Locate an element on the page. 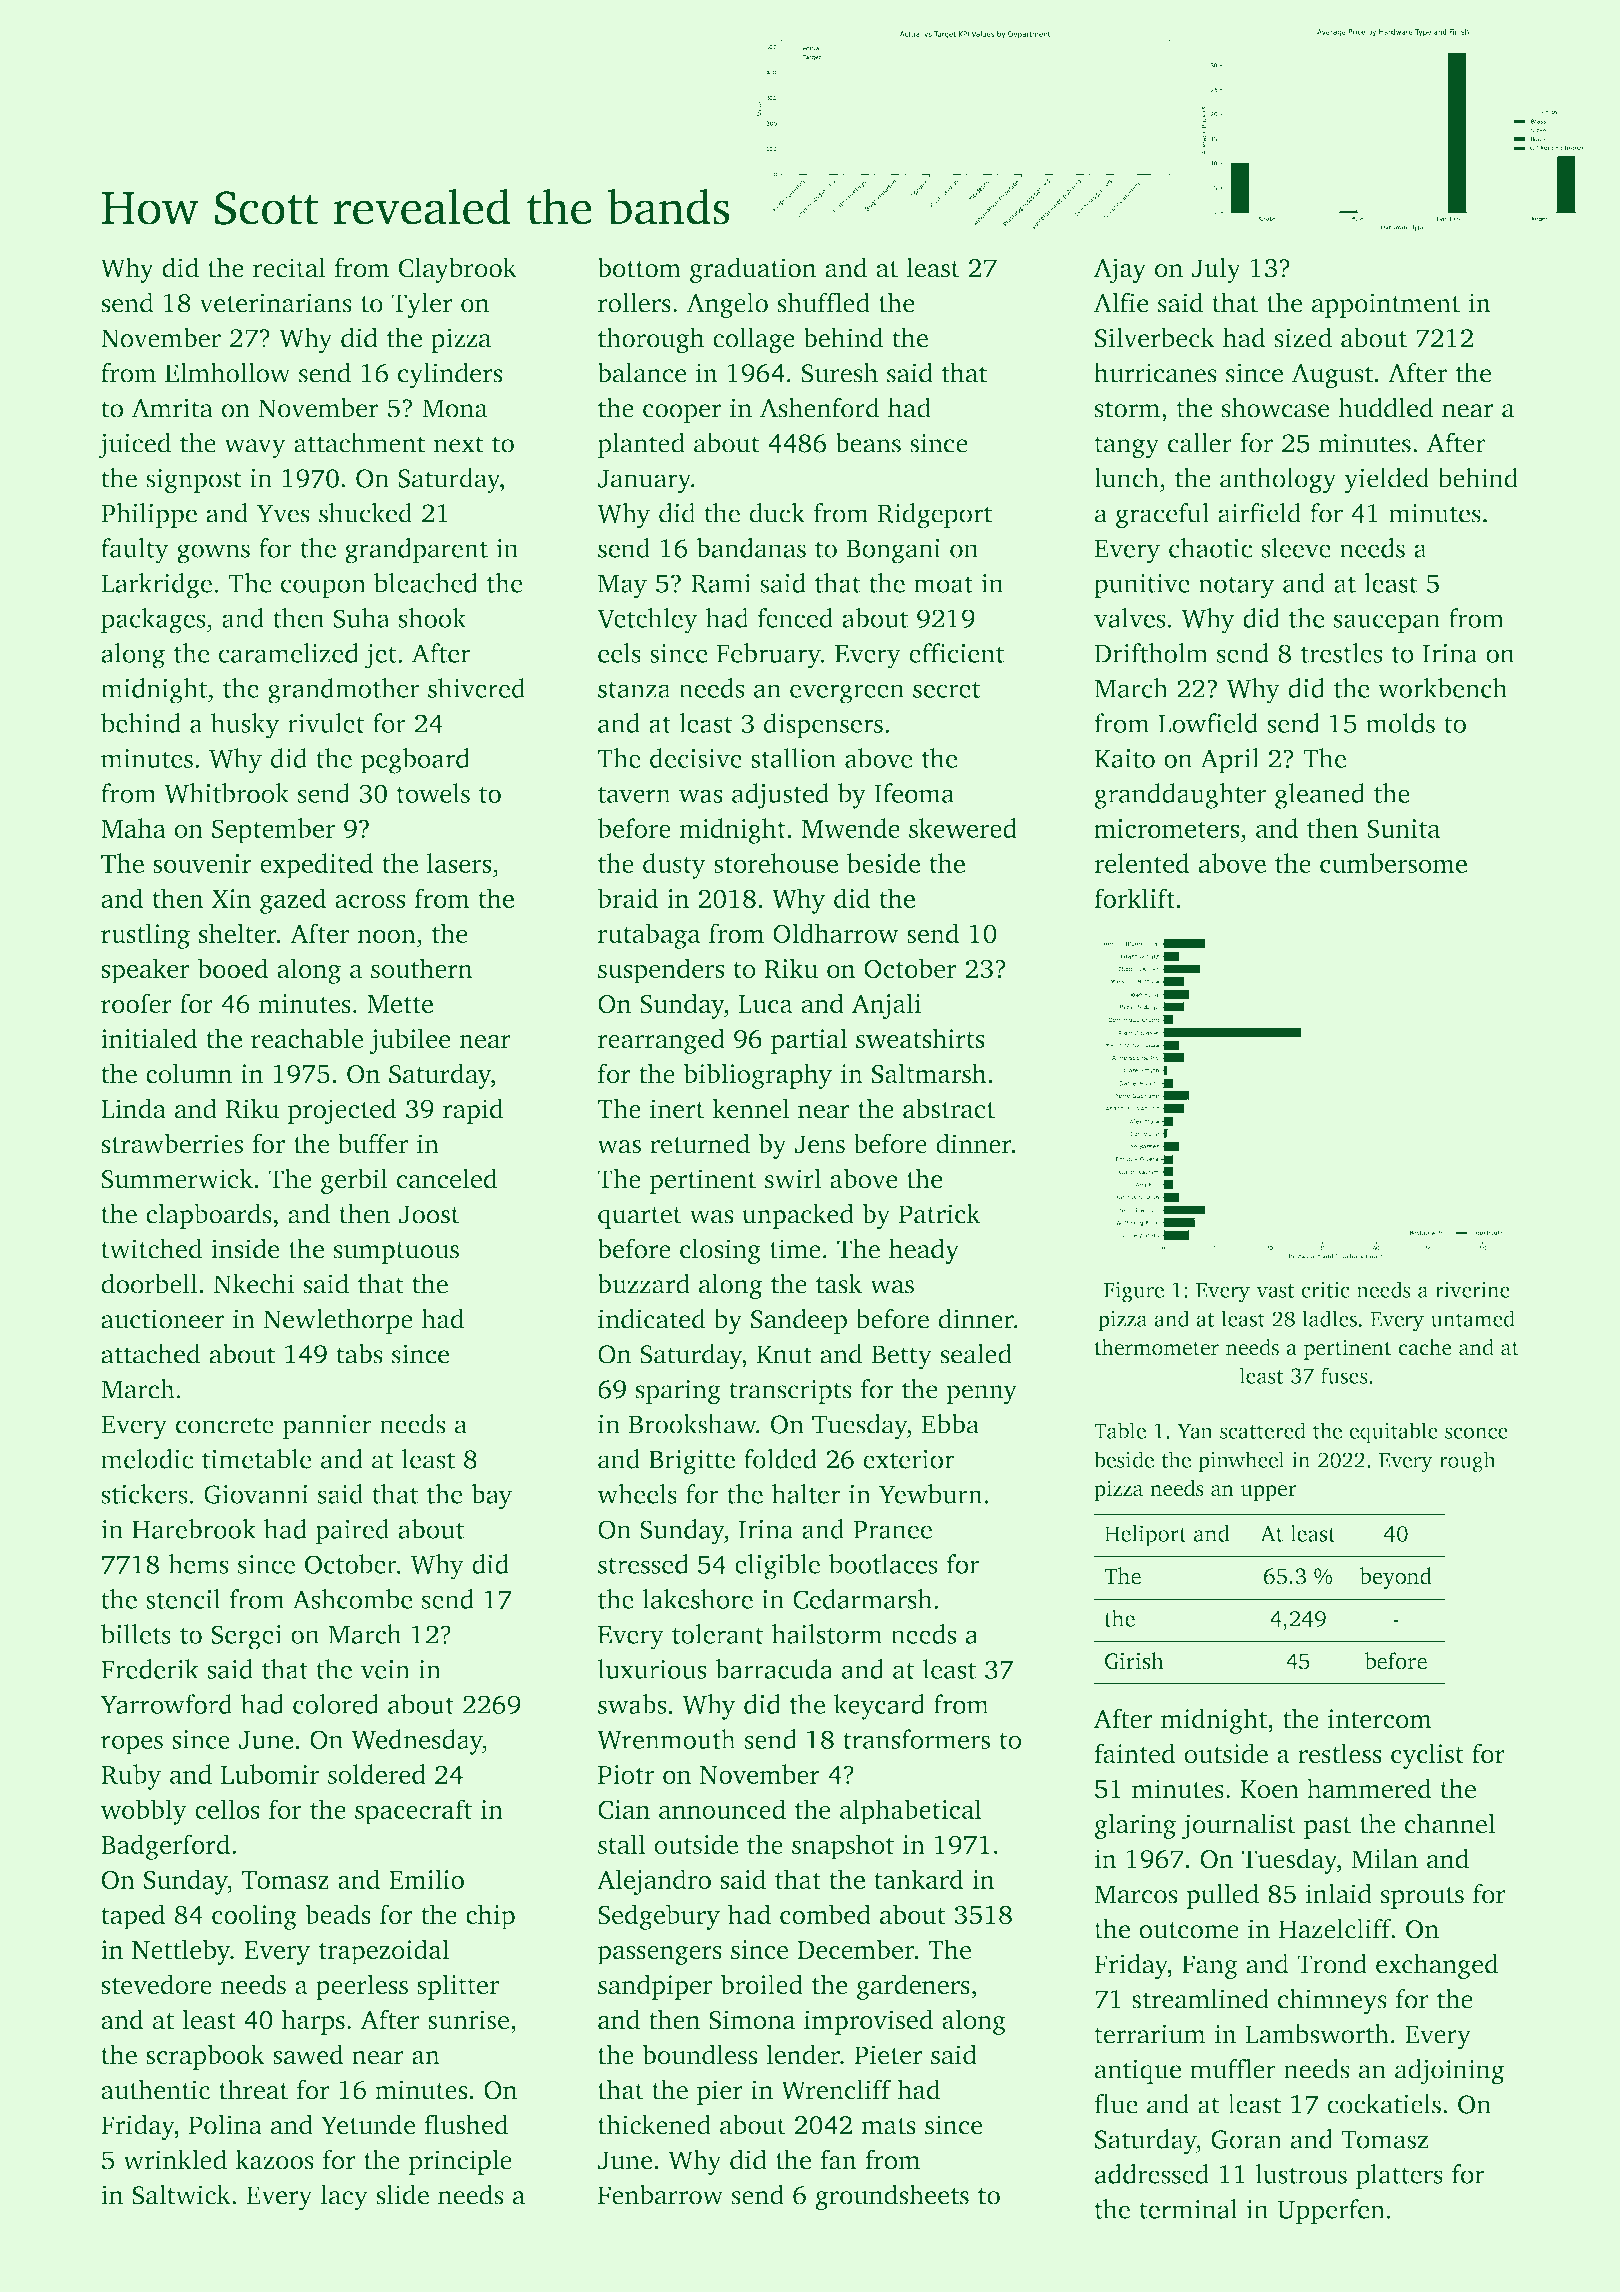 The image size is (1620, 2292). terminal is located at coordinates (1188, 2209).
